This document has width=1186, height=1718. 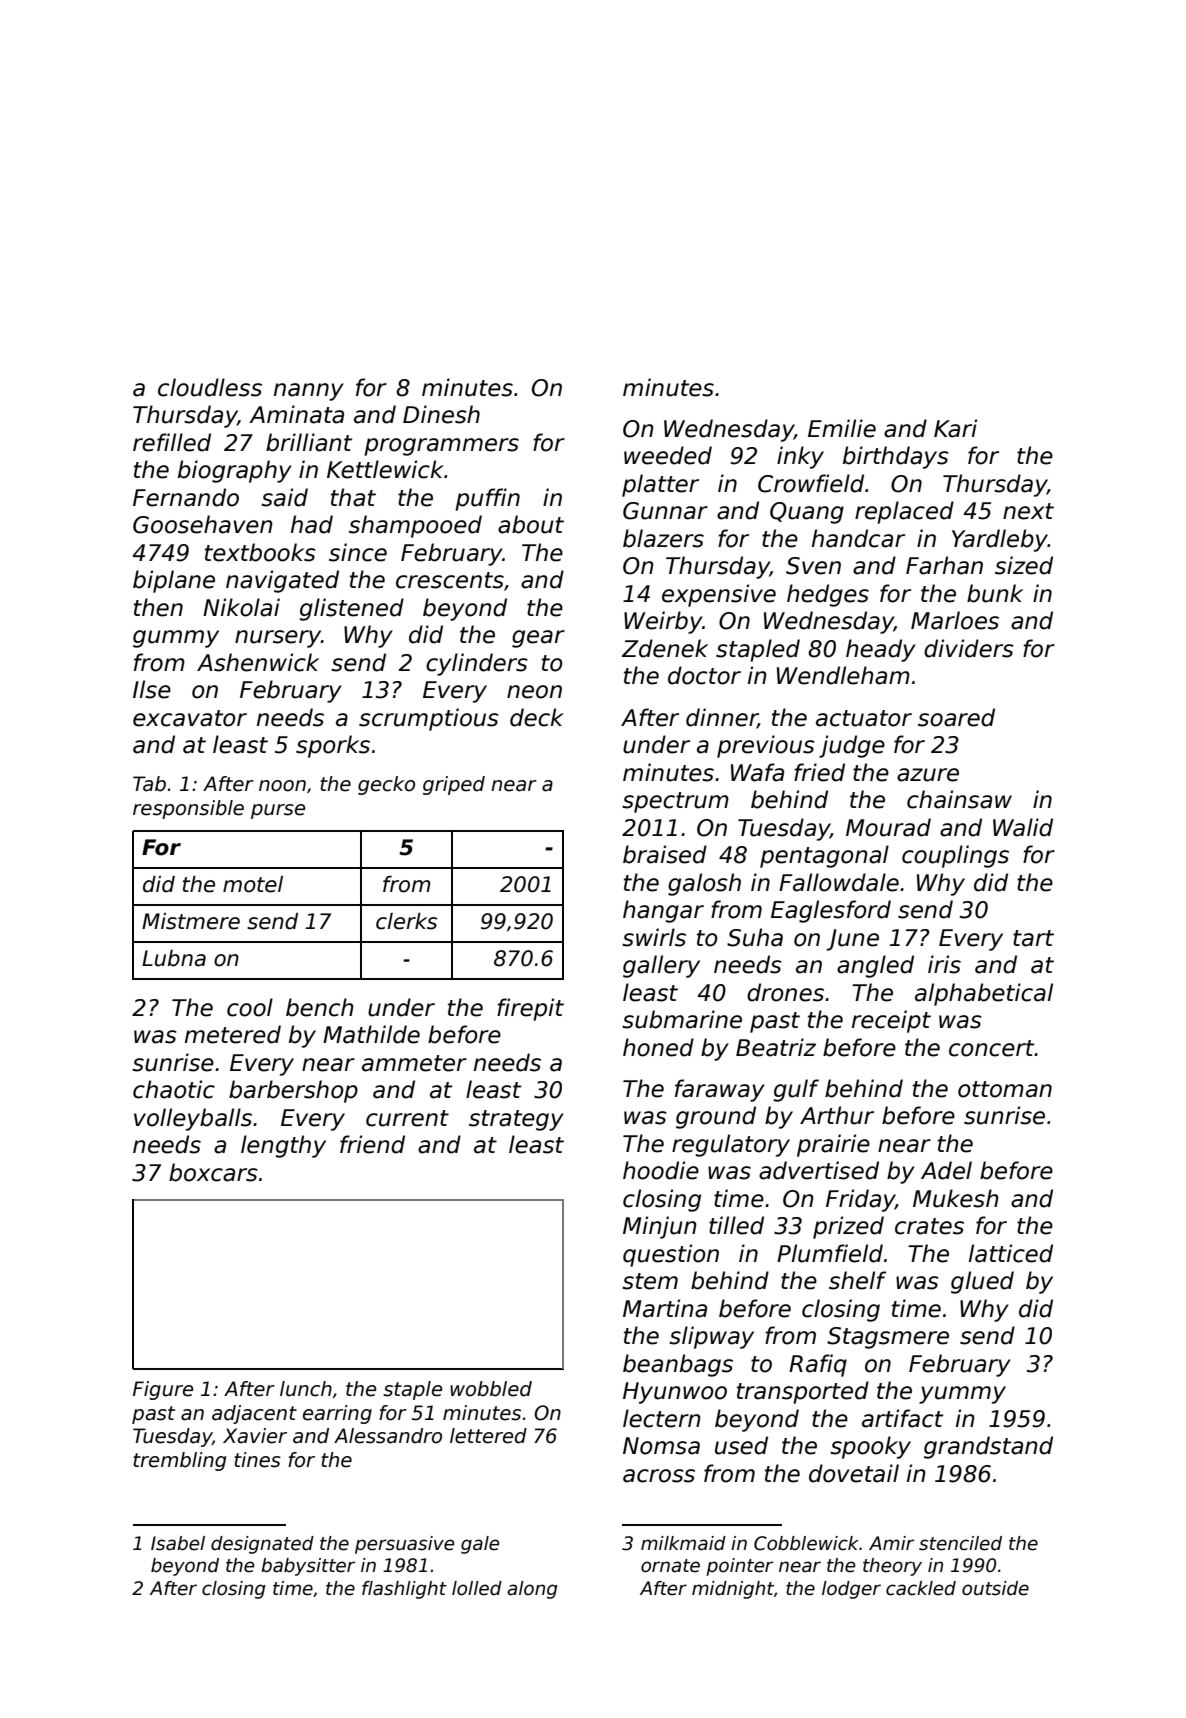 What do you see at coordinates (1028, 511) in the document?
I see `next` at bounding box center [1028, 511].
